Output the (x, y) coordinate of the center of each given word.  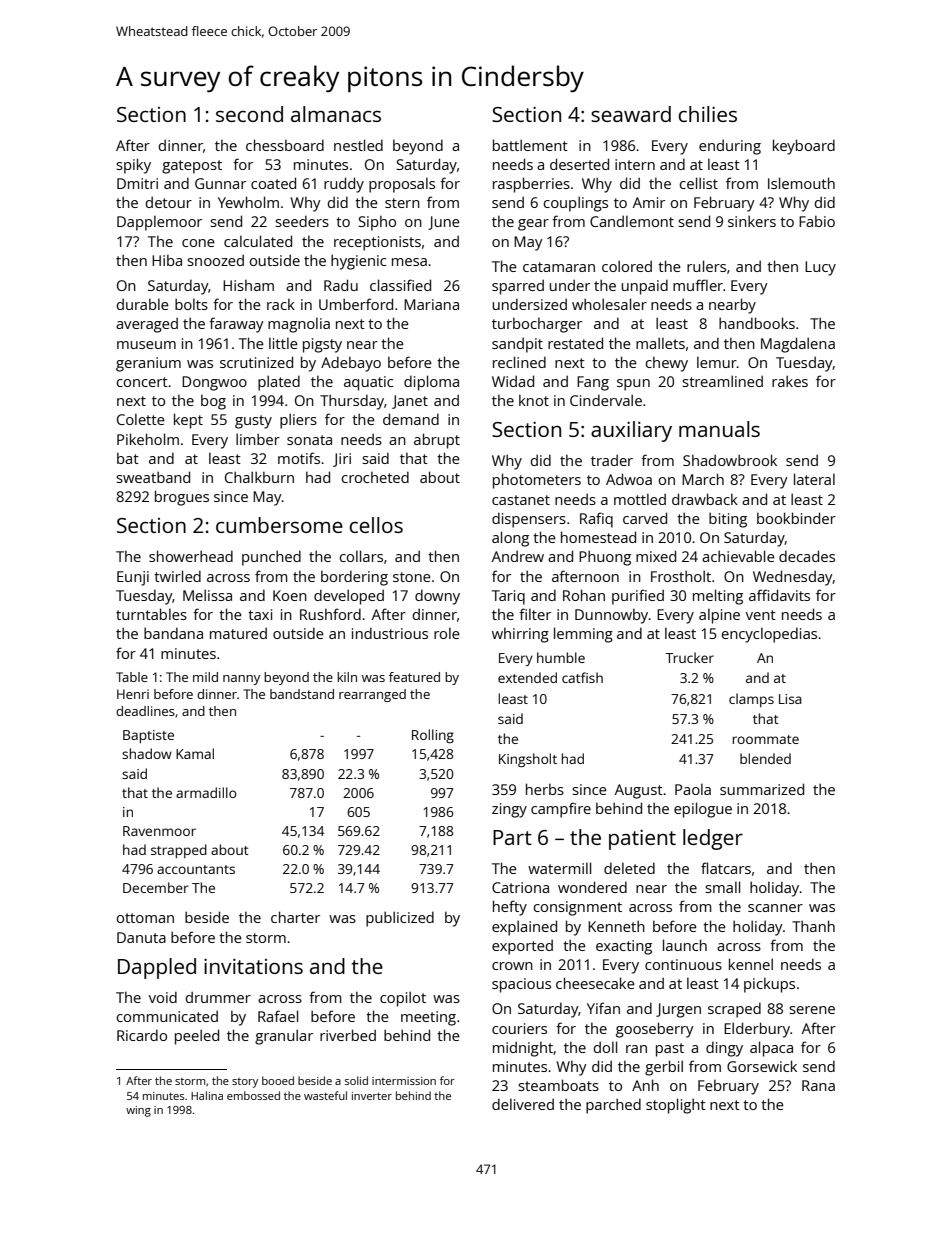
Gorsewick (762, 1066)
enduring (730, 147)
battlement (530, 145)
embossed (253, 1095)
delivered (523, 1104)
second (249, 114)
